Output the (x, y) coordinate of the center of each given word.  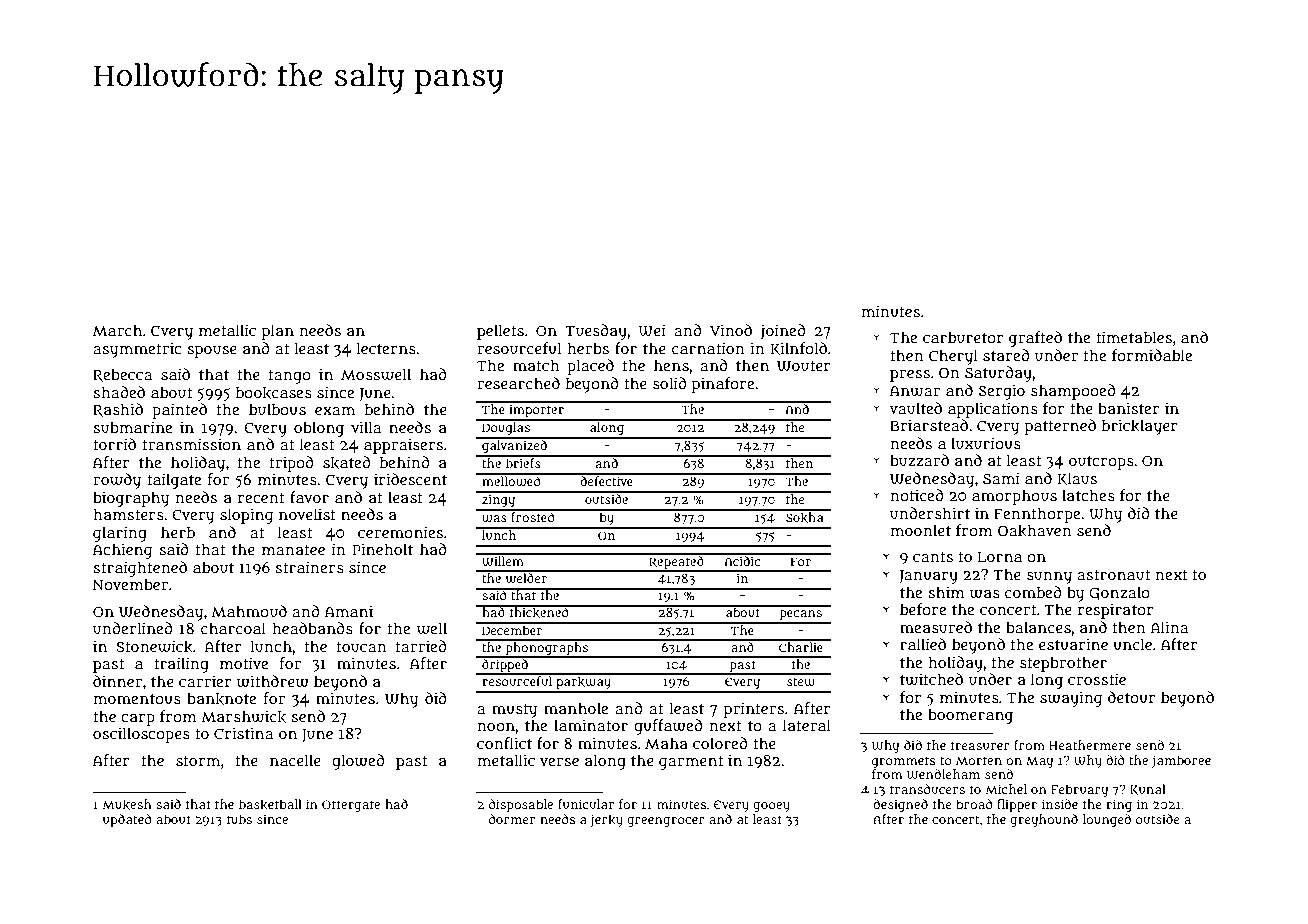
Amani (349, 611)
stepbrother (1063, 664)
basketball (270, 804)
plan (278, 332)
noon (496, 726)
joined (783, 332)
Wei (652, 330)
